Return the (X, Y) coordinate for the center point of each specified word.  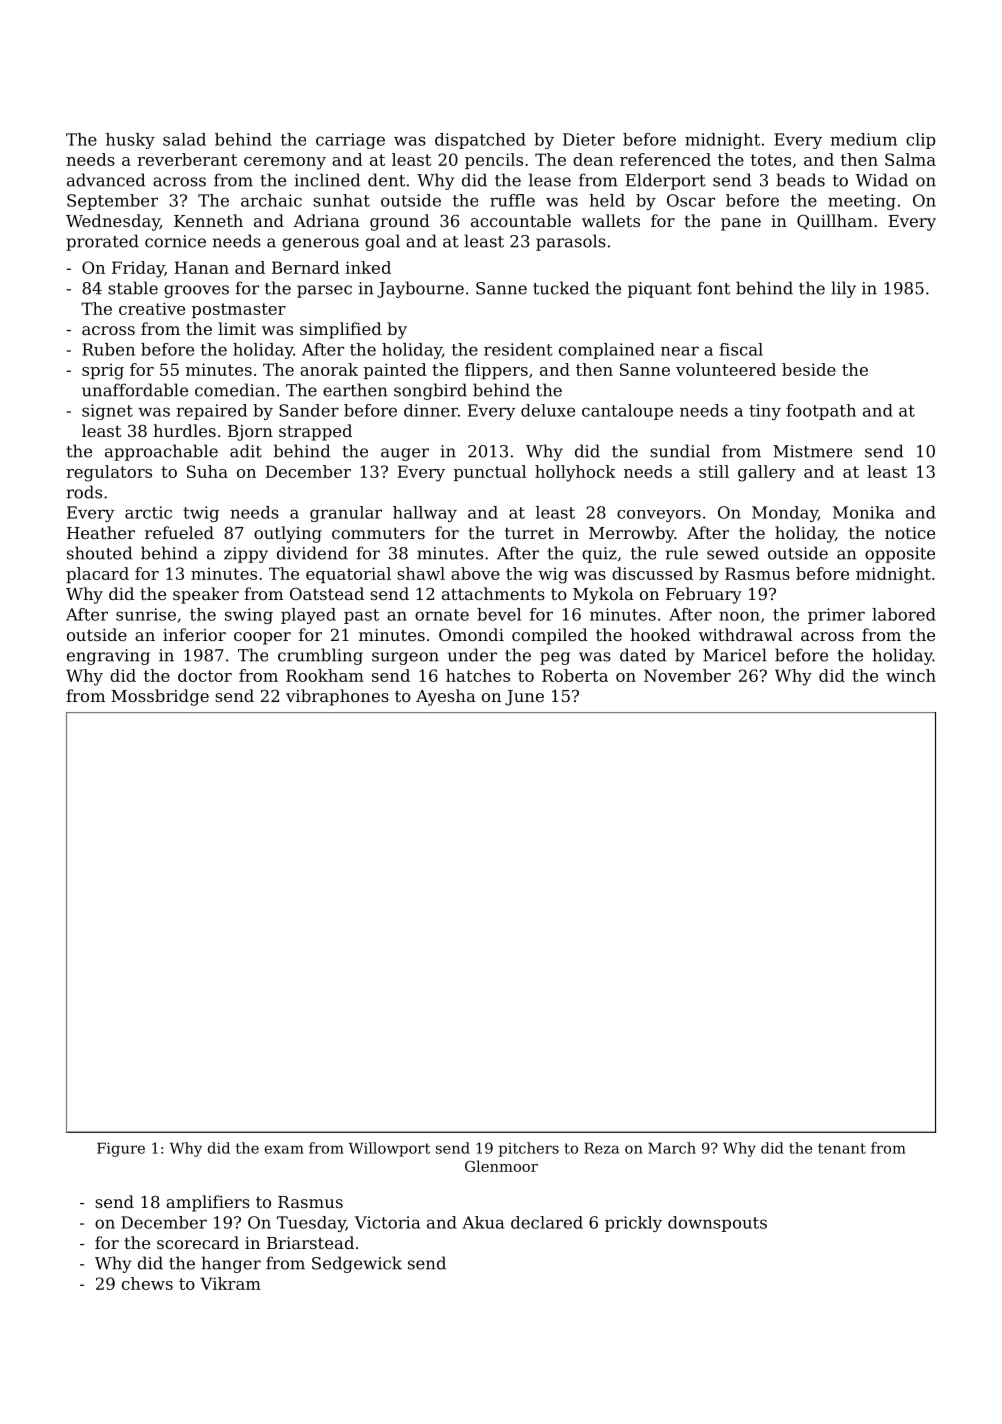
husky (130, 141)
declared (547, 1222)
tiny (765, 412)
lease (550, 180)
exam (284, 1149)
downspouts (717, 1224)
